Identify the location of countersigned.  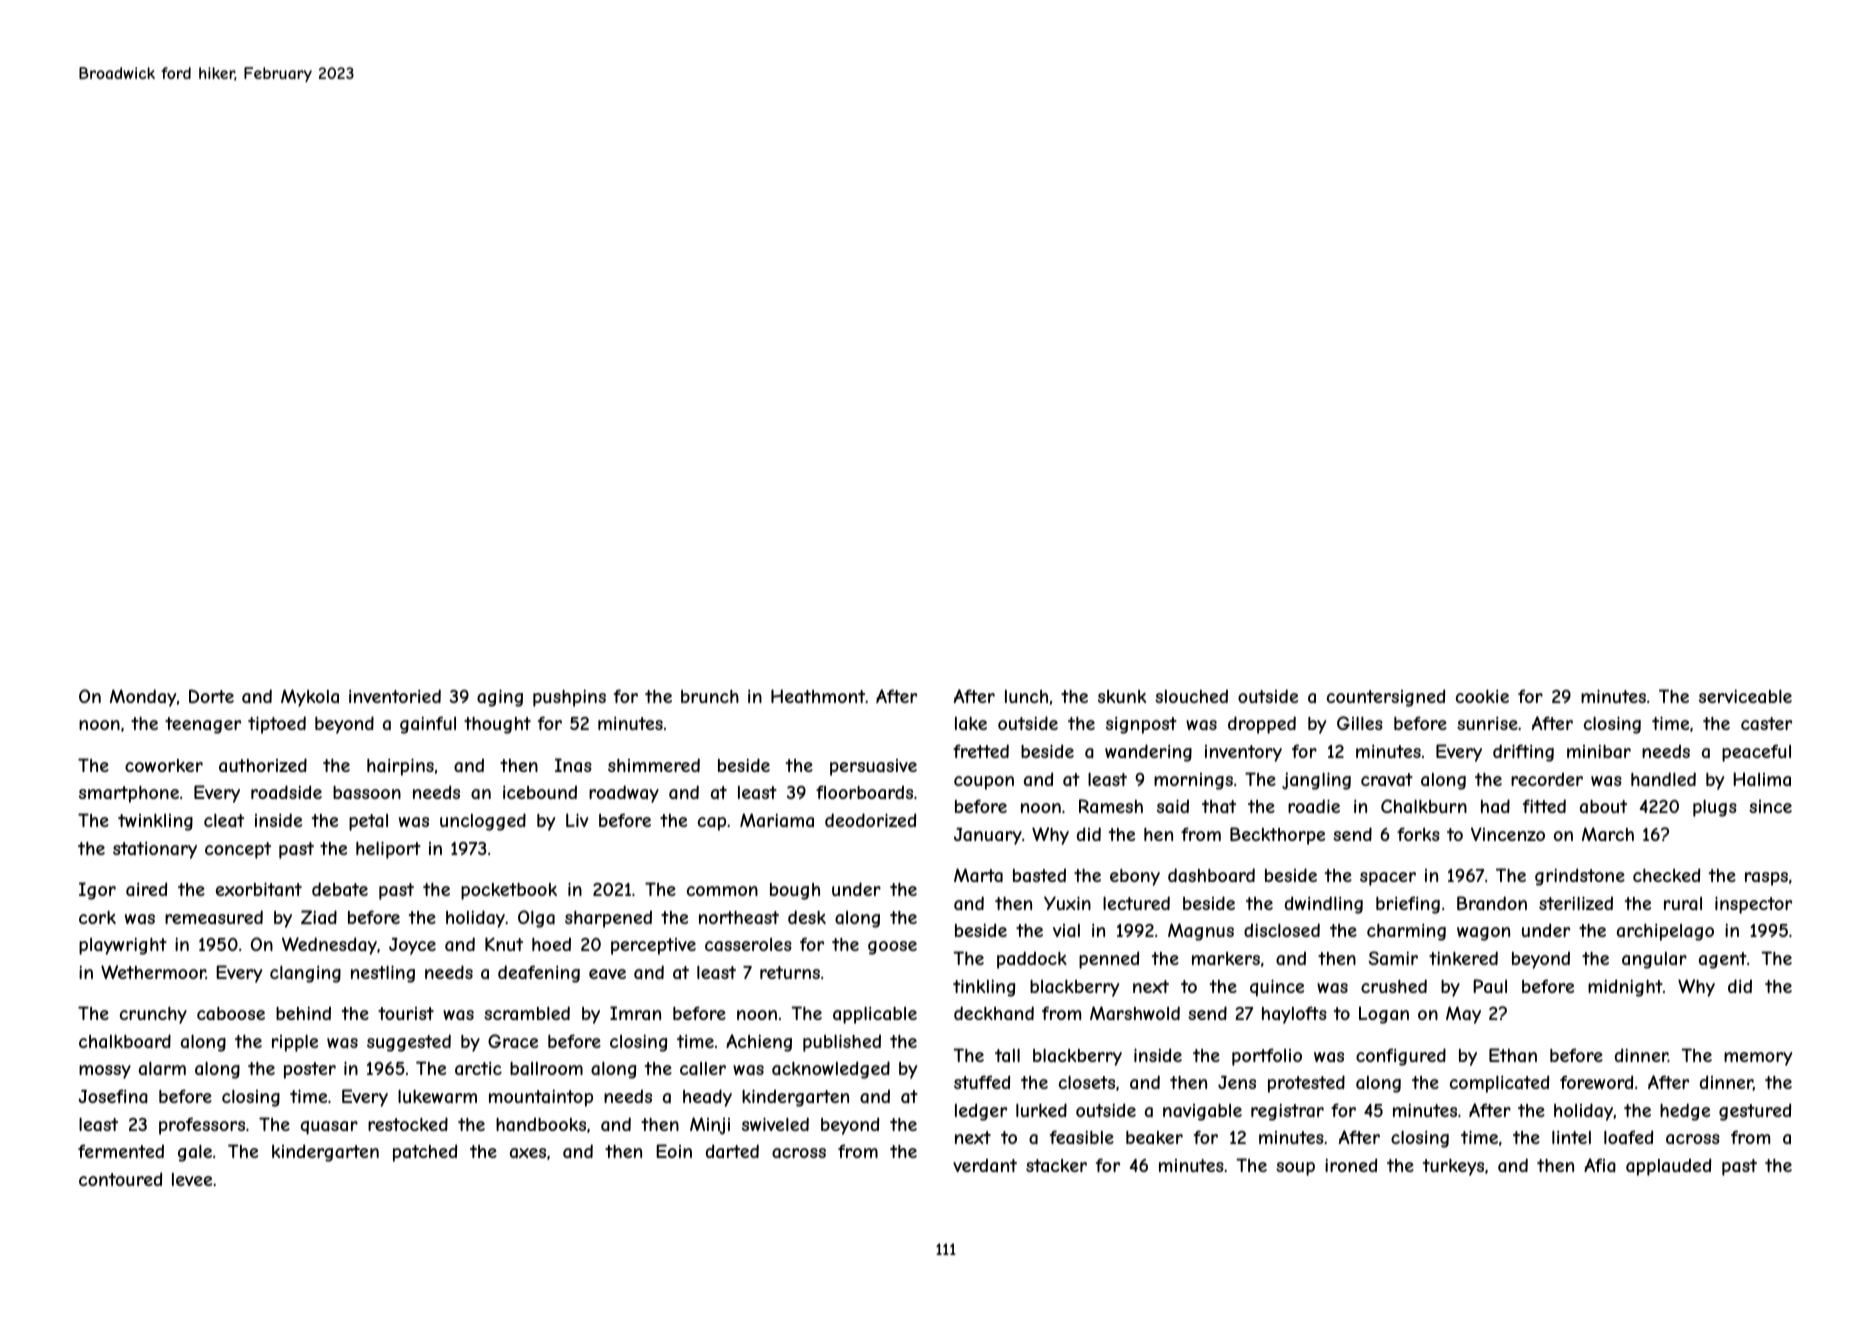
(1386, 698).
